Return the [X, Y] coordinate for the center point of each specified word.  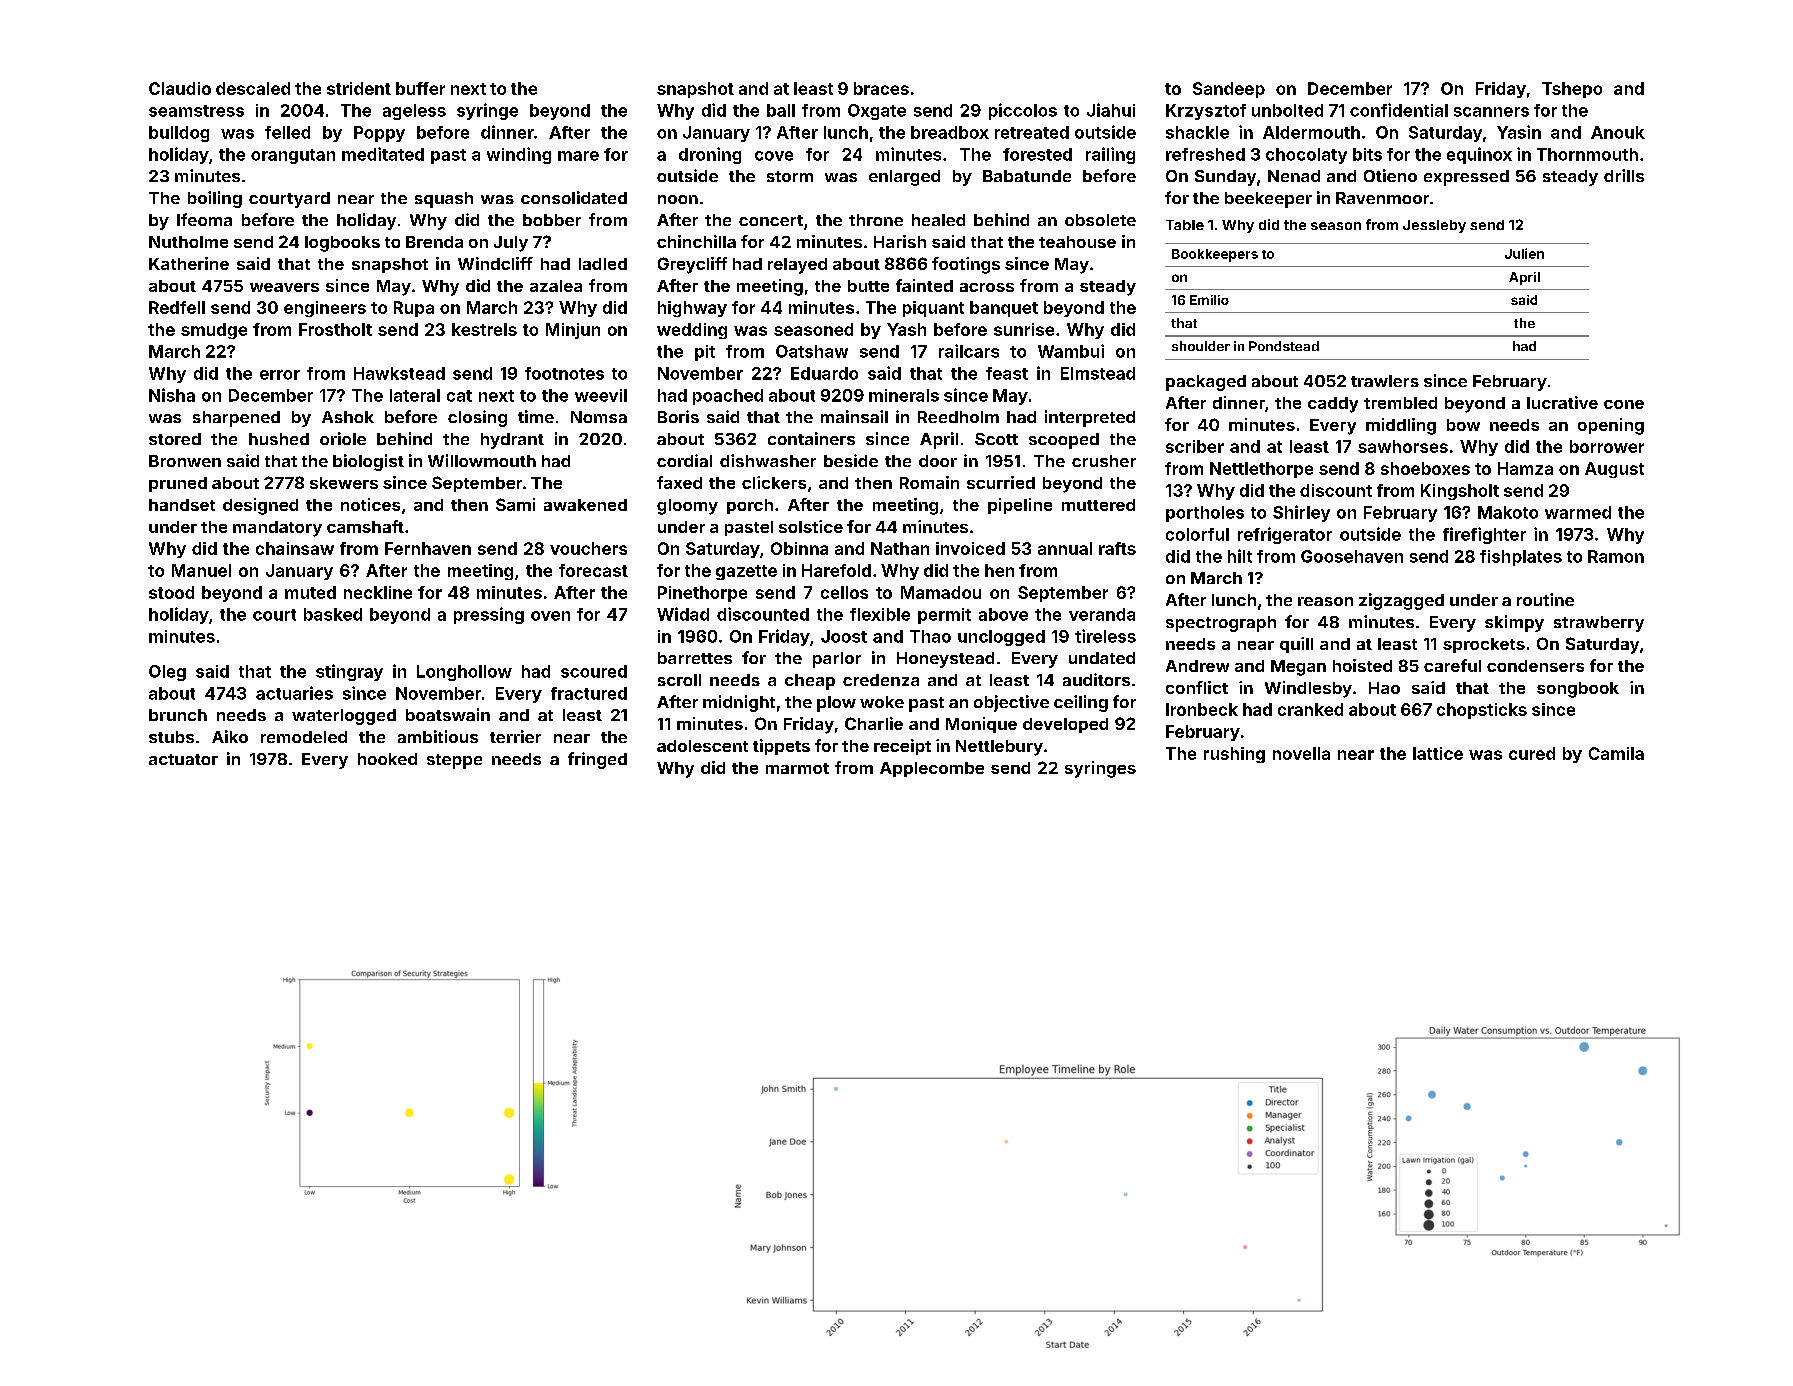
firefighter [1484, 535]
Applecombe [932, 769]
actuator [183, 759]
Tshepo [1572, 90]
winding [519, 155]
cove [774, 156]
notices [370, 504]
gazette [746, 572]
